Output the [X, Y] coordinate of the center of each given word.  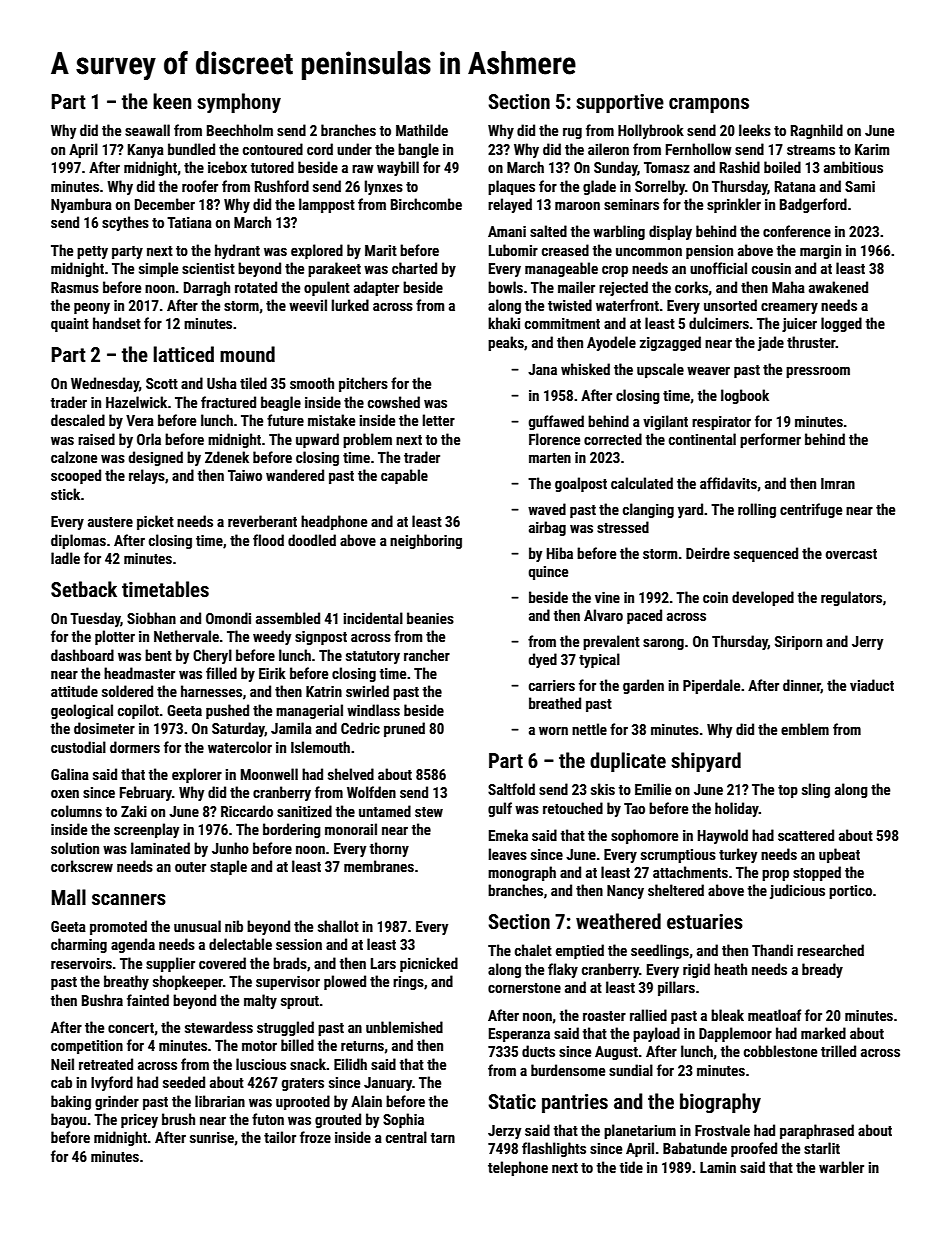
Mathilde [422, 130]
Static [512, 1101]
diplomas [78, 541]
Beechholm [240, 130]
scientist [208, 268]
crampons [709, 105]
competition [87, 1047]
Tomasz [667, 167]
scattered [806, 835]
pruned [404, 729]
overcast [851, 554]
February [146, 793]
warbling [619, 232]
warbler [841, 1167]
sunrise [212, 1137]
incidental [373, 618]
